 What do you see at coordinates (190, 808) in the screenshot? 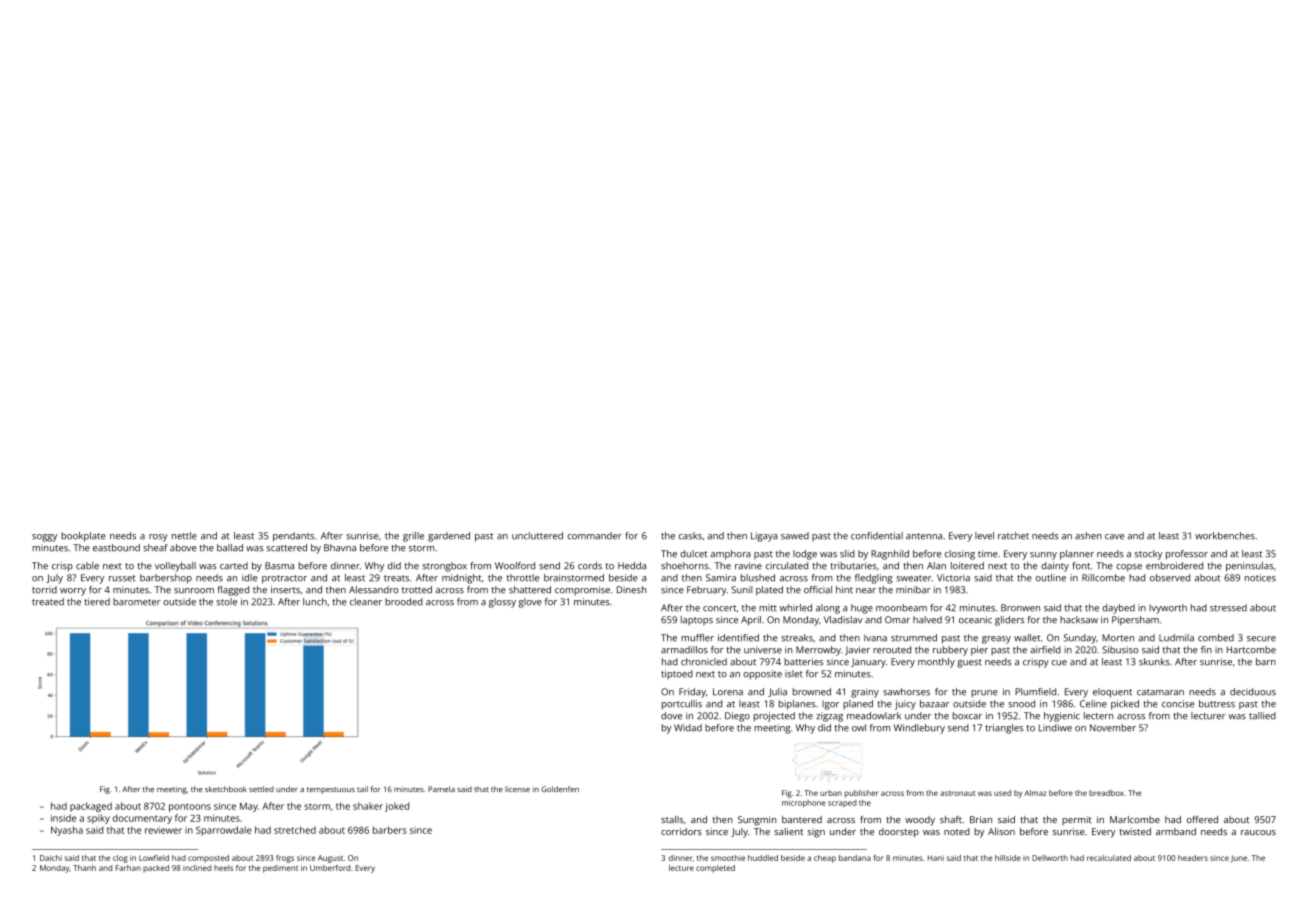
I see `pontoons` at bounding box center [190, 808].
